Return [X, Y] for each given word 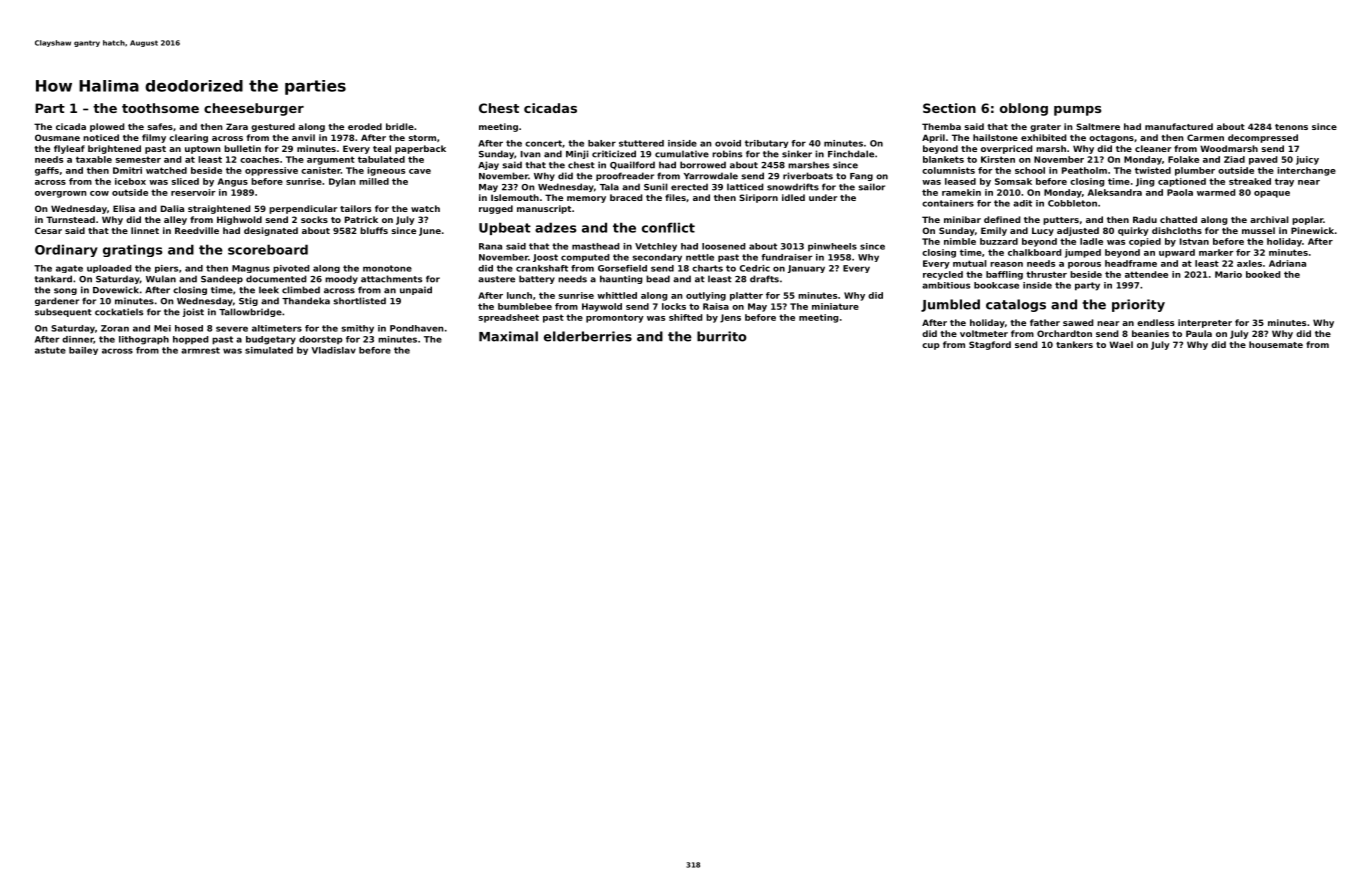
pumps [1077, 111]
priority [1138, 305]
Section [949, 108]
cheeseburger [254, 109]
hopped [190, 340]
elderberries [588, 336]
